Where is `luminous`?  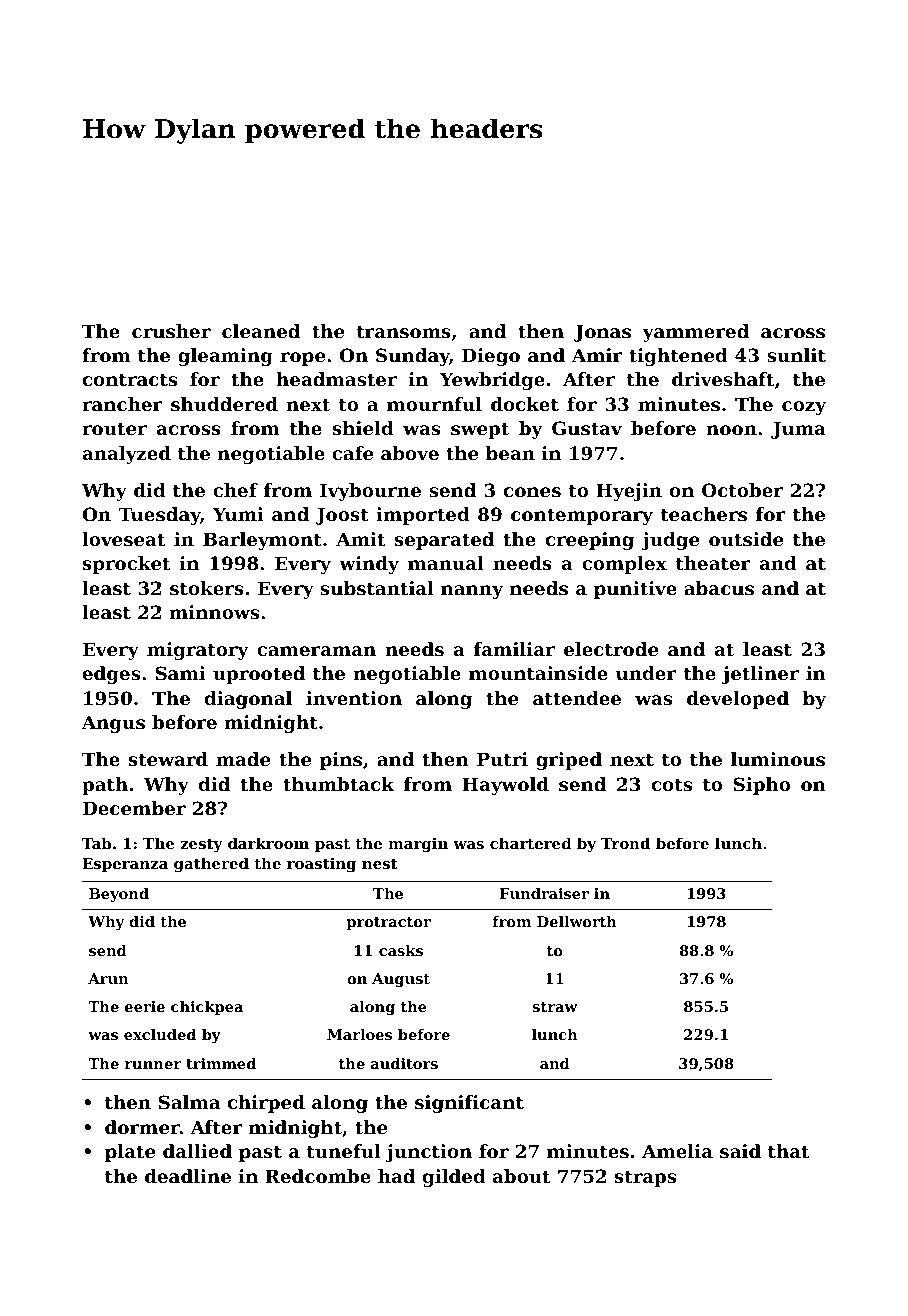 luminous is located at coordinates (778, 759).
